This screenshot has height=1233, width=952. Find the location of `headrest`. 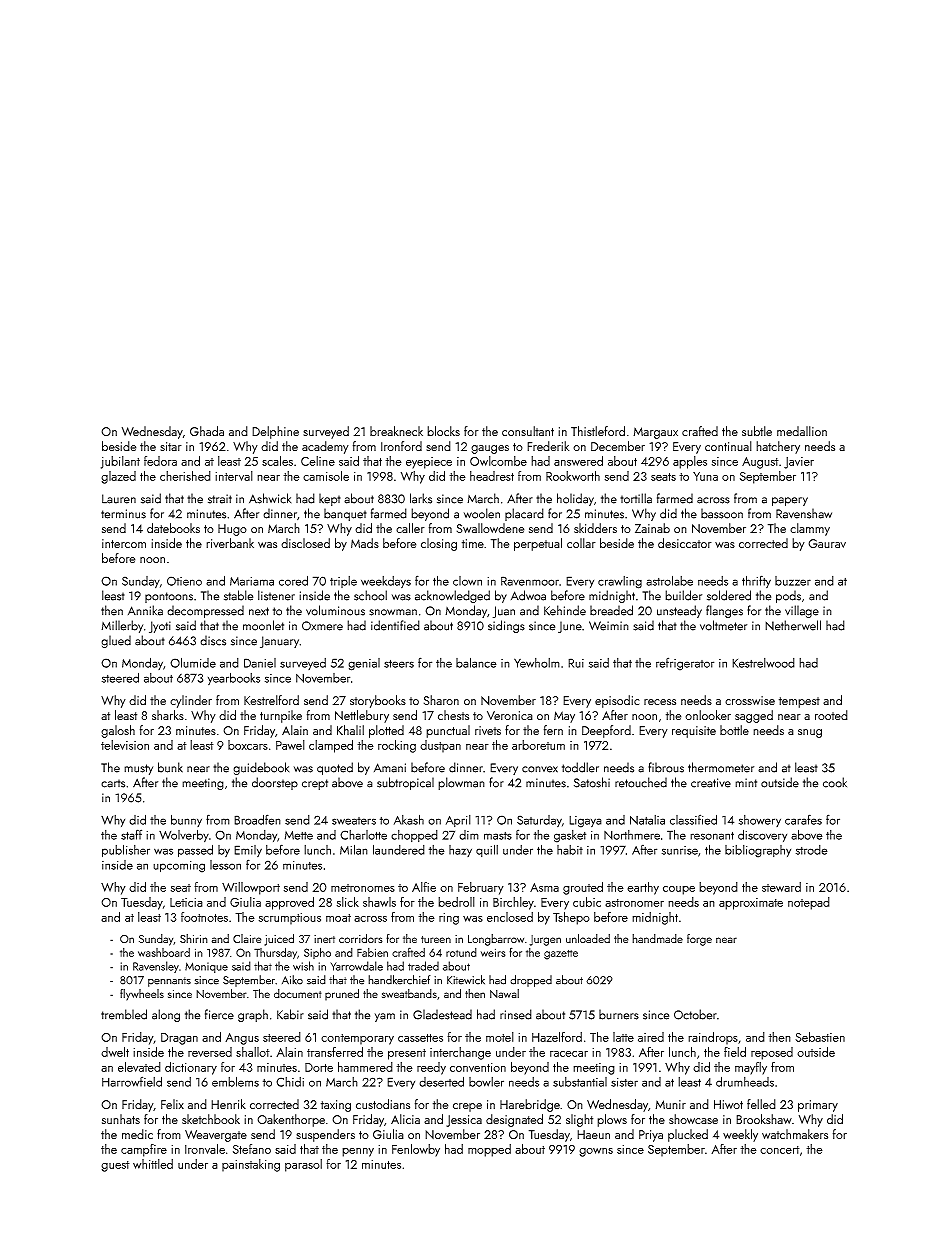

headrest is located at coordinates (492, 476).
